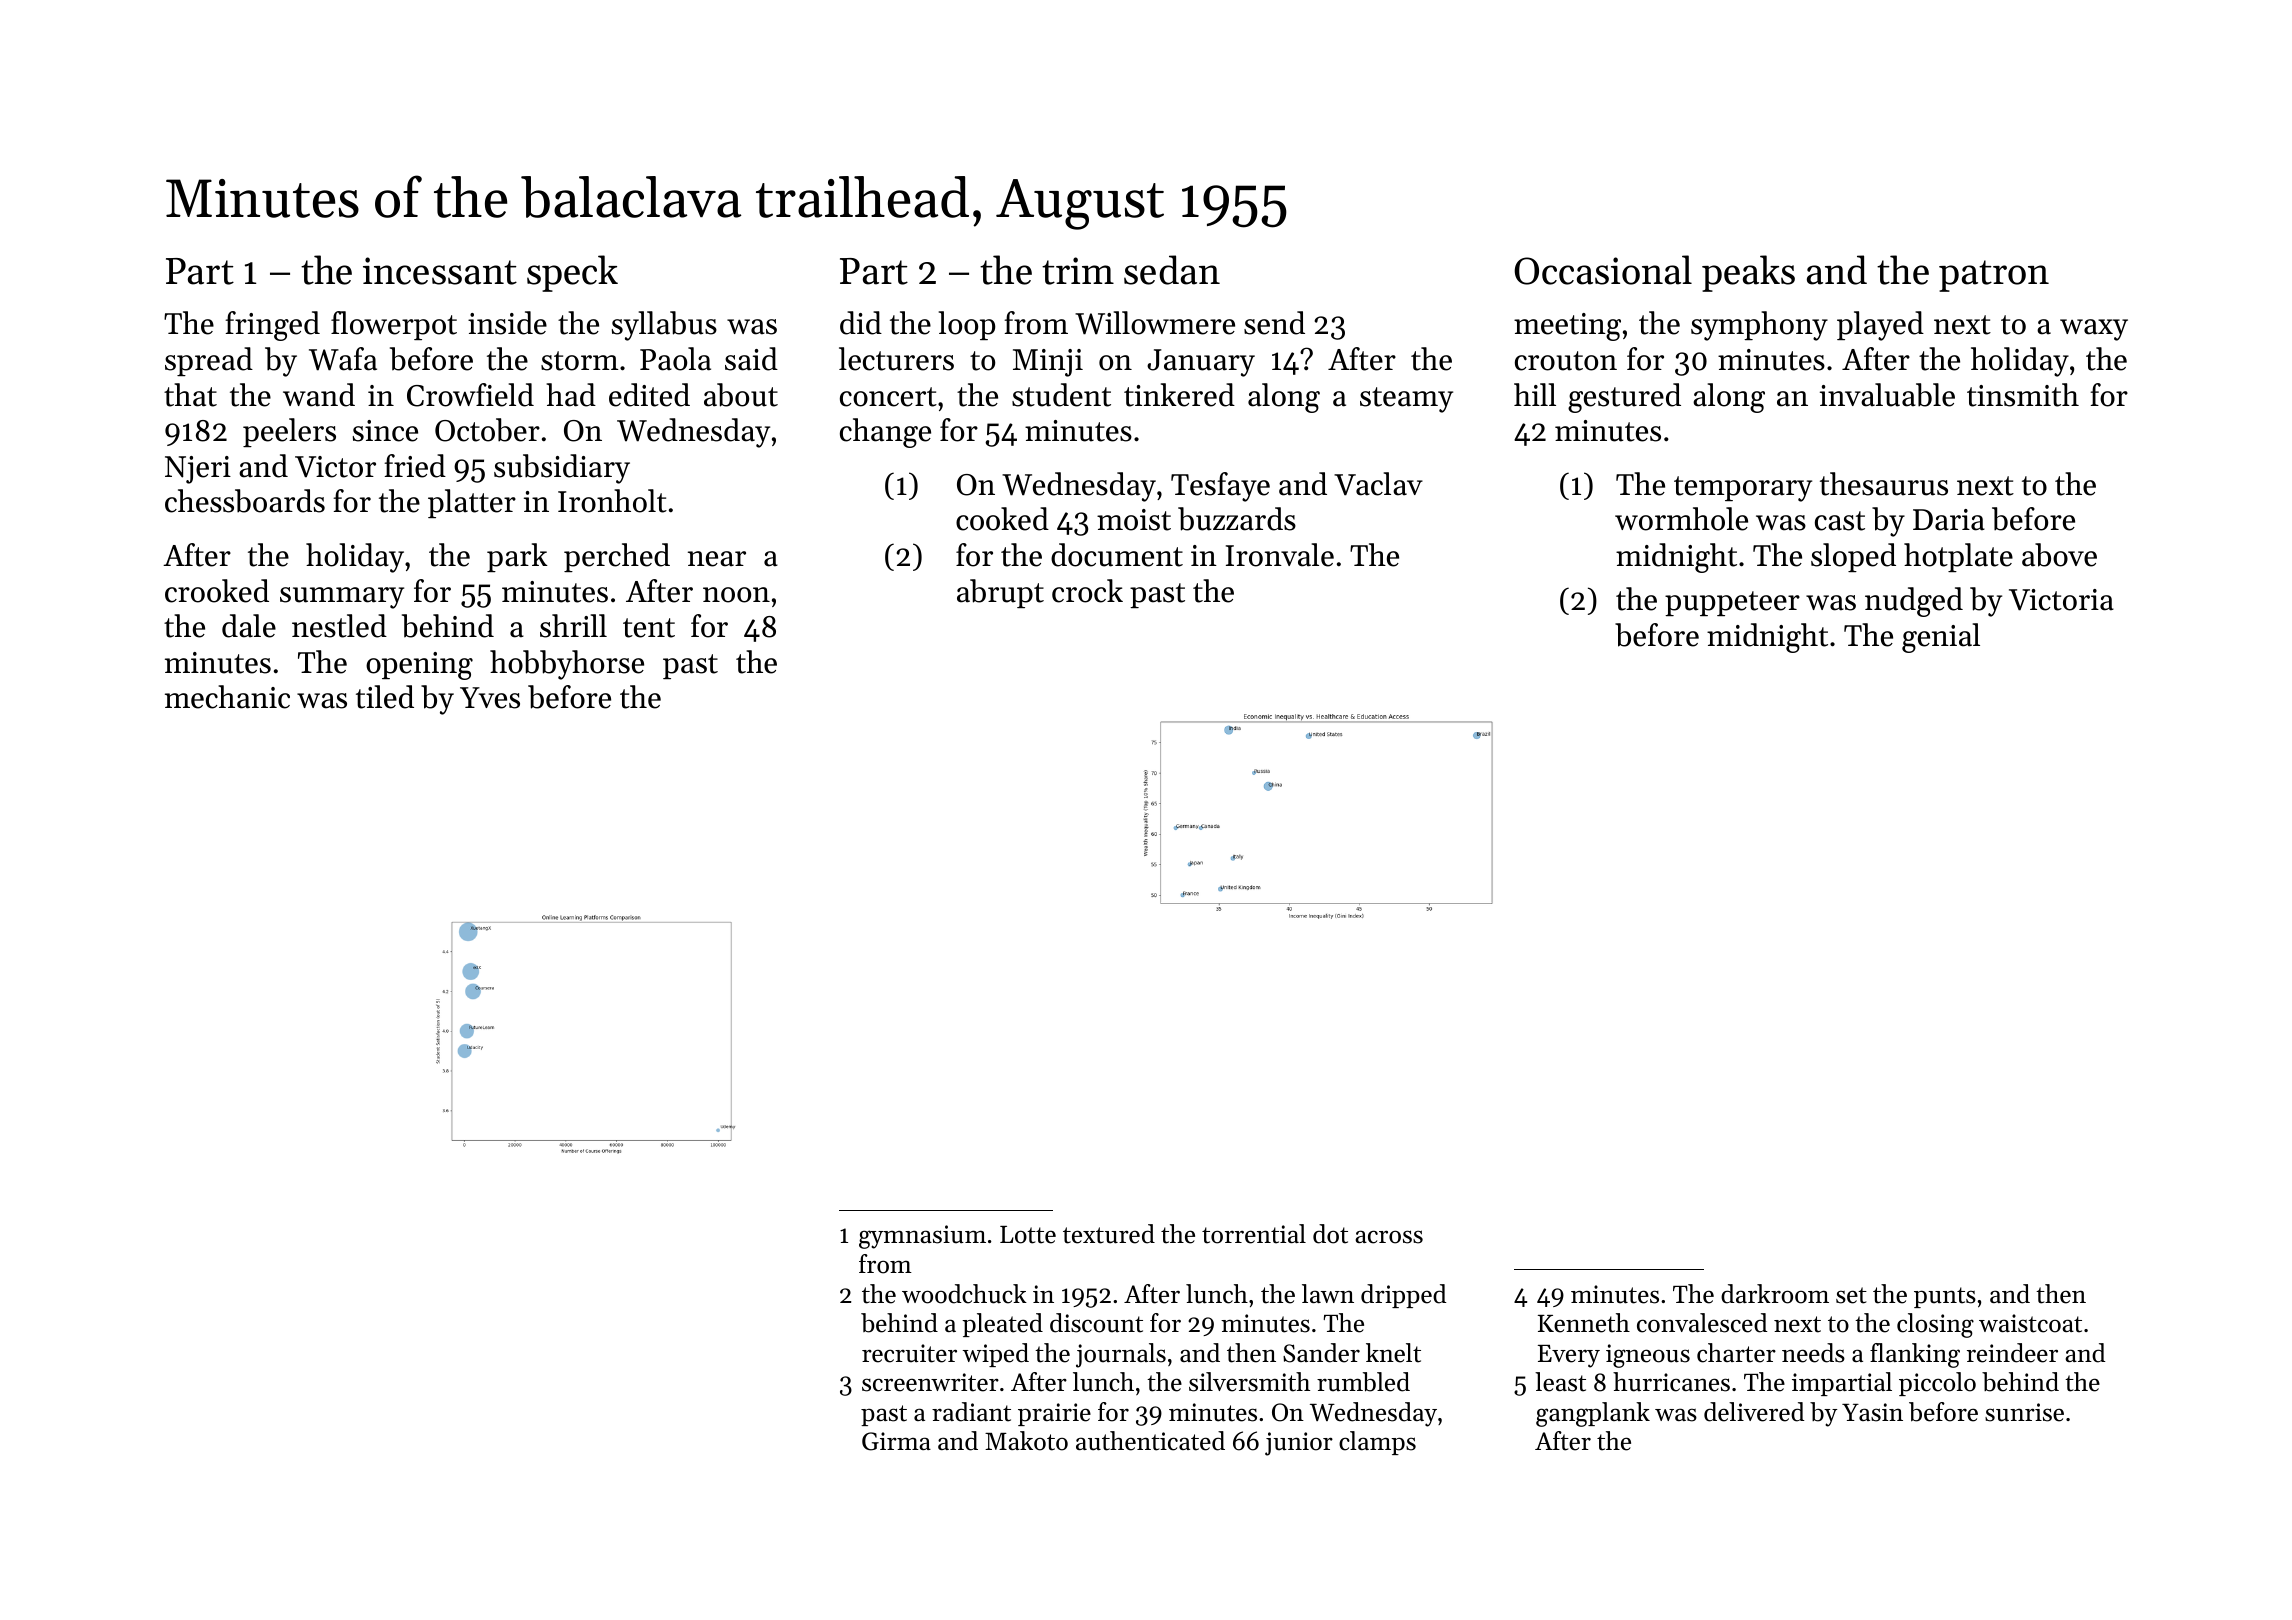 This screenshot has height=1620, width=2292. I want to click on genial, so click(1941, 638).
